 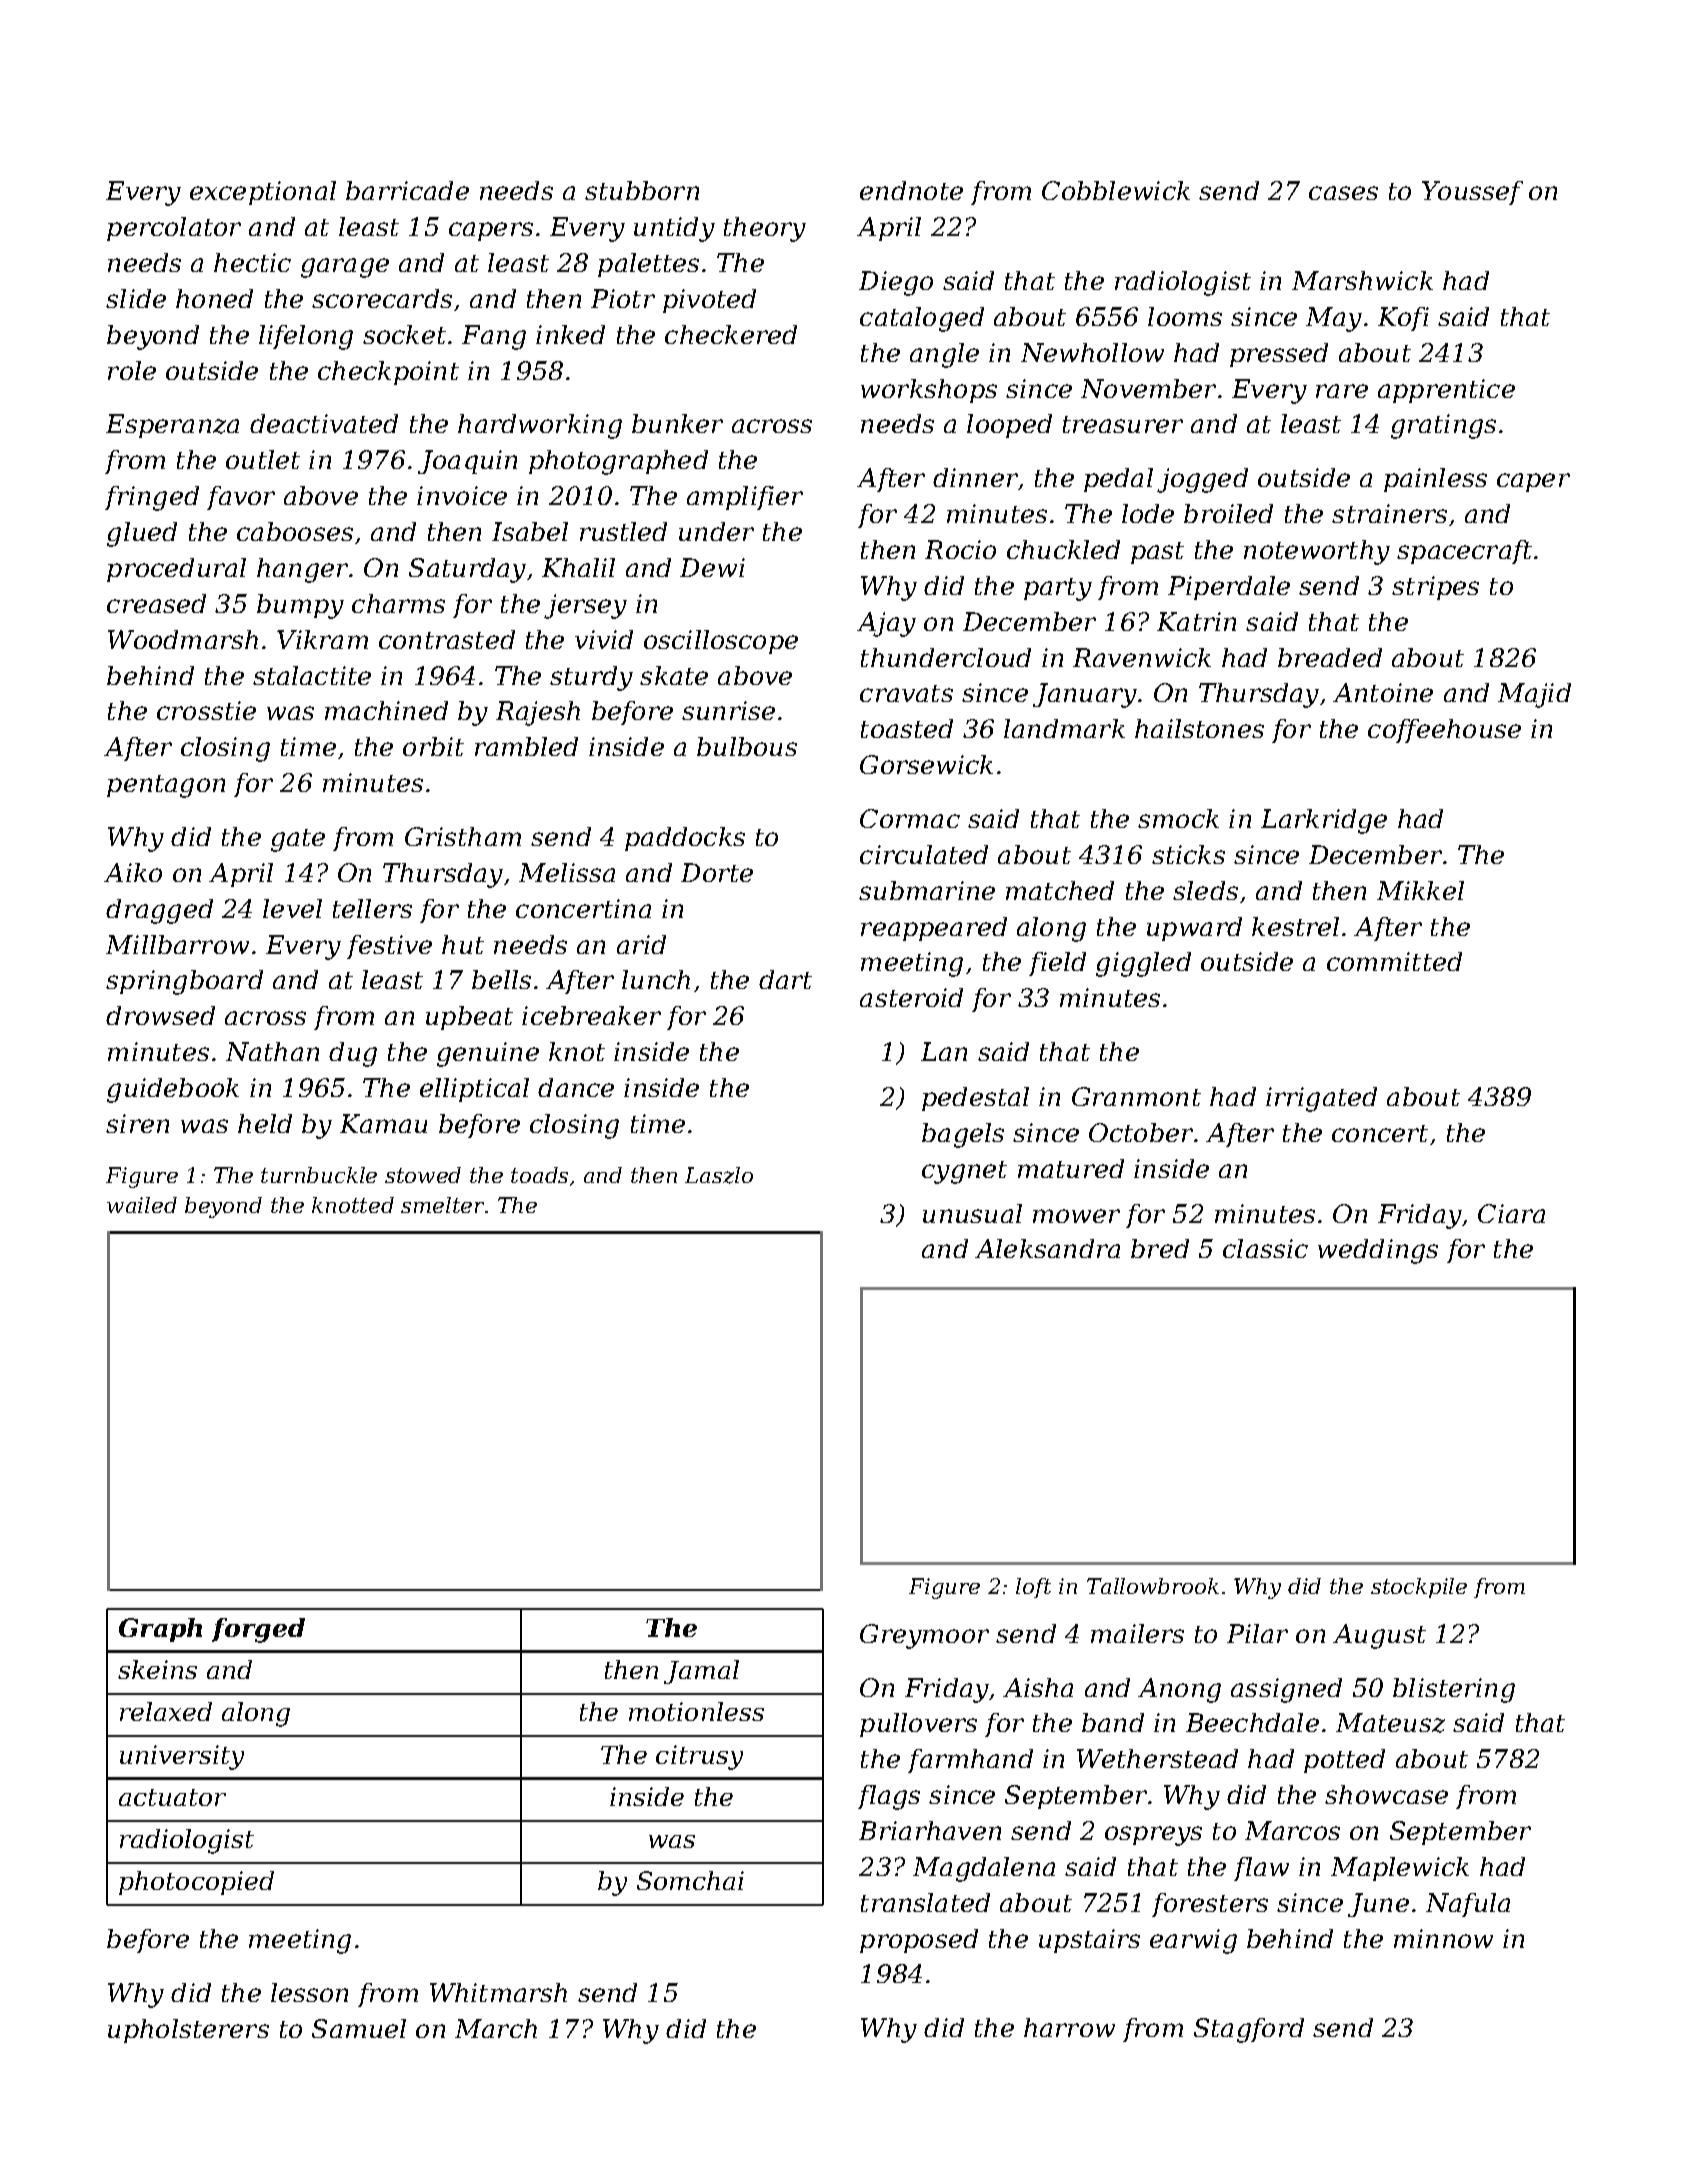 I want to click on hardworking, so click(x=540, y=426).
